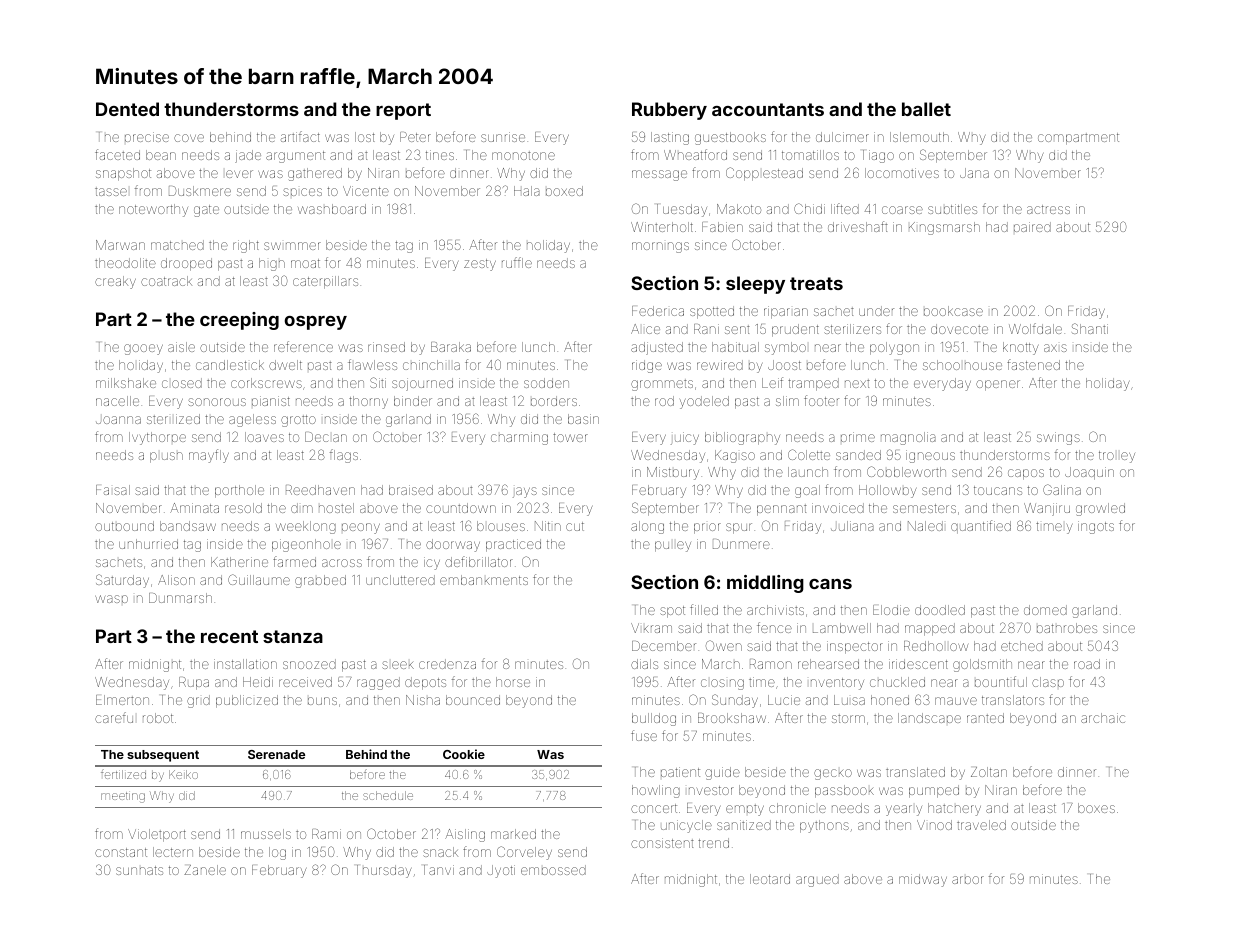 The image size is (1233, 952). Describe the element at coordinates (176, 580) in the screenshot. I see `Alison` at that location.
